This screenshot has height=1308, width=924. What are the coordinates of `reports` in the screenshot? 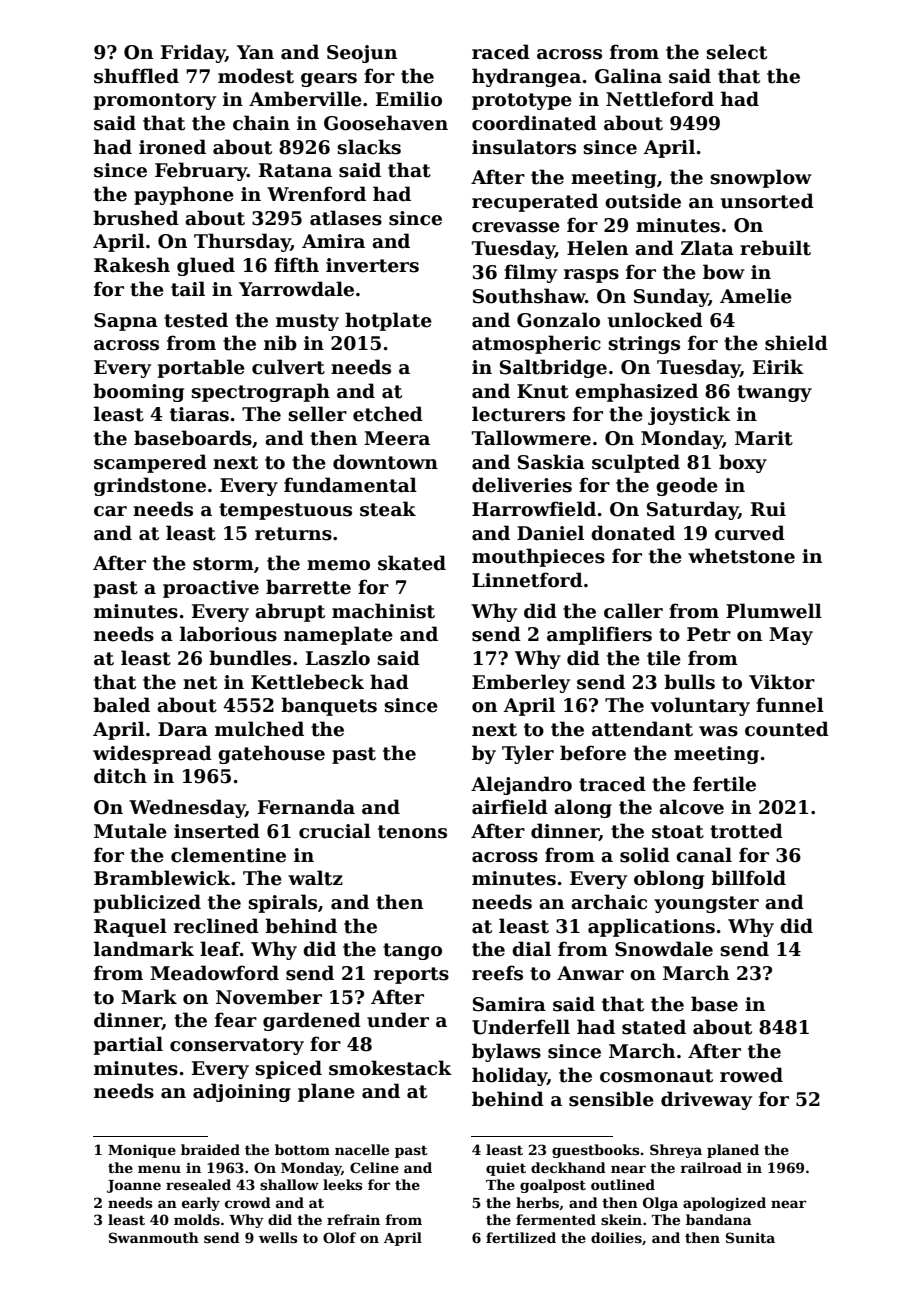 It's located at (411, 975).
